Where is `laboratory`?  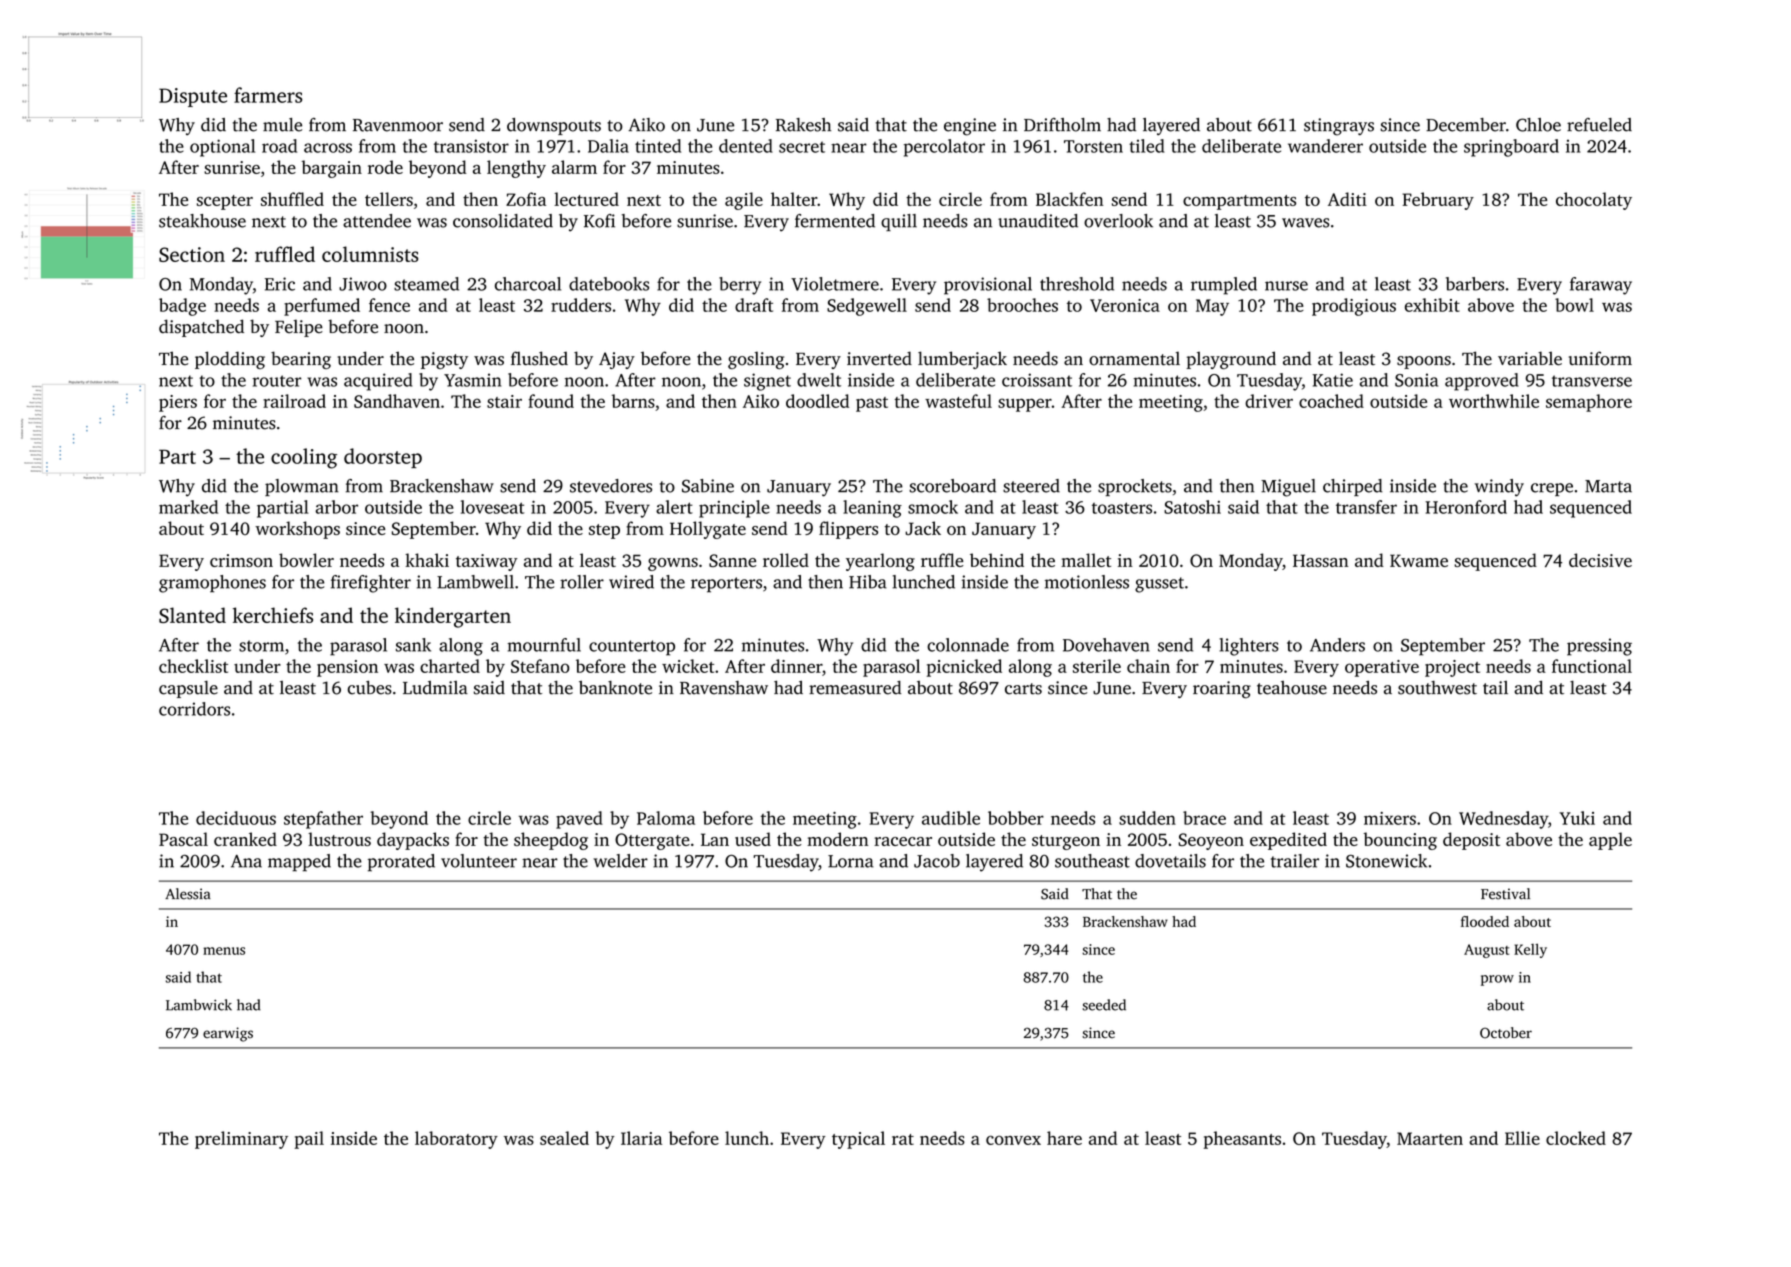
laboratory is located at coordinates (456, 1140).
